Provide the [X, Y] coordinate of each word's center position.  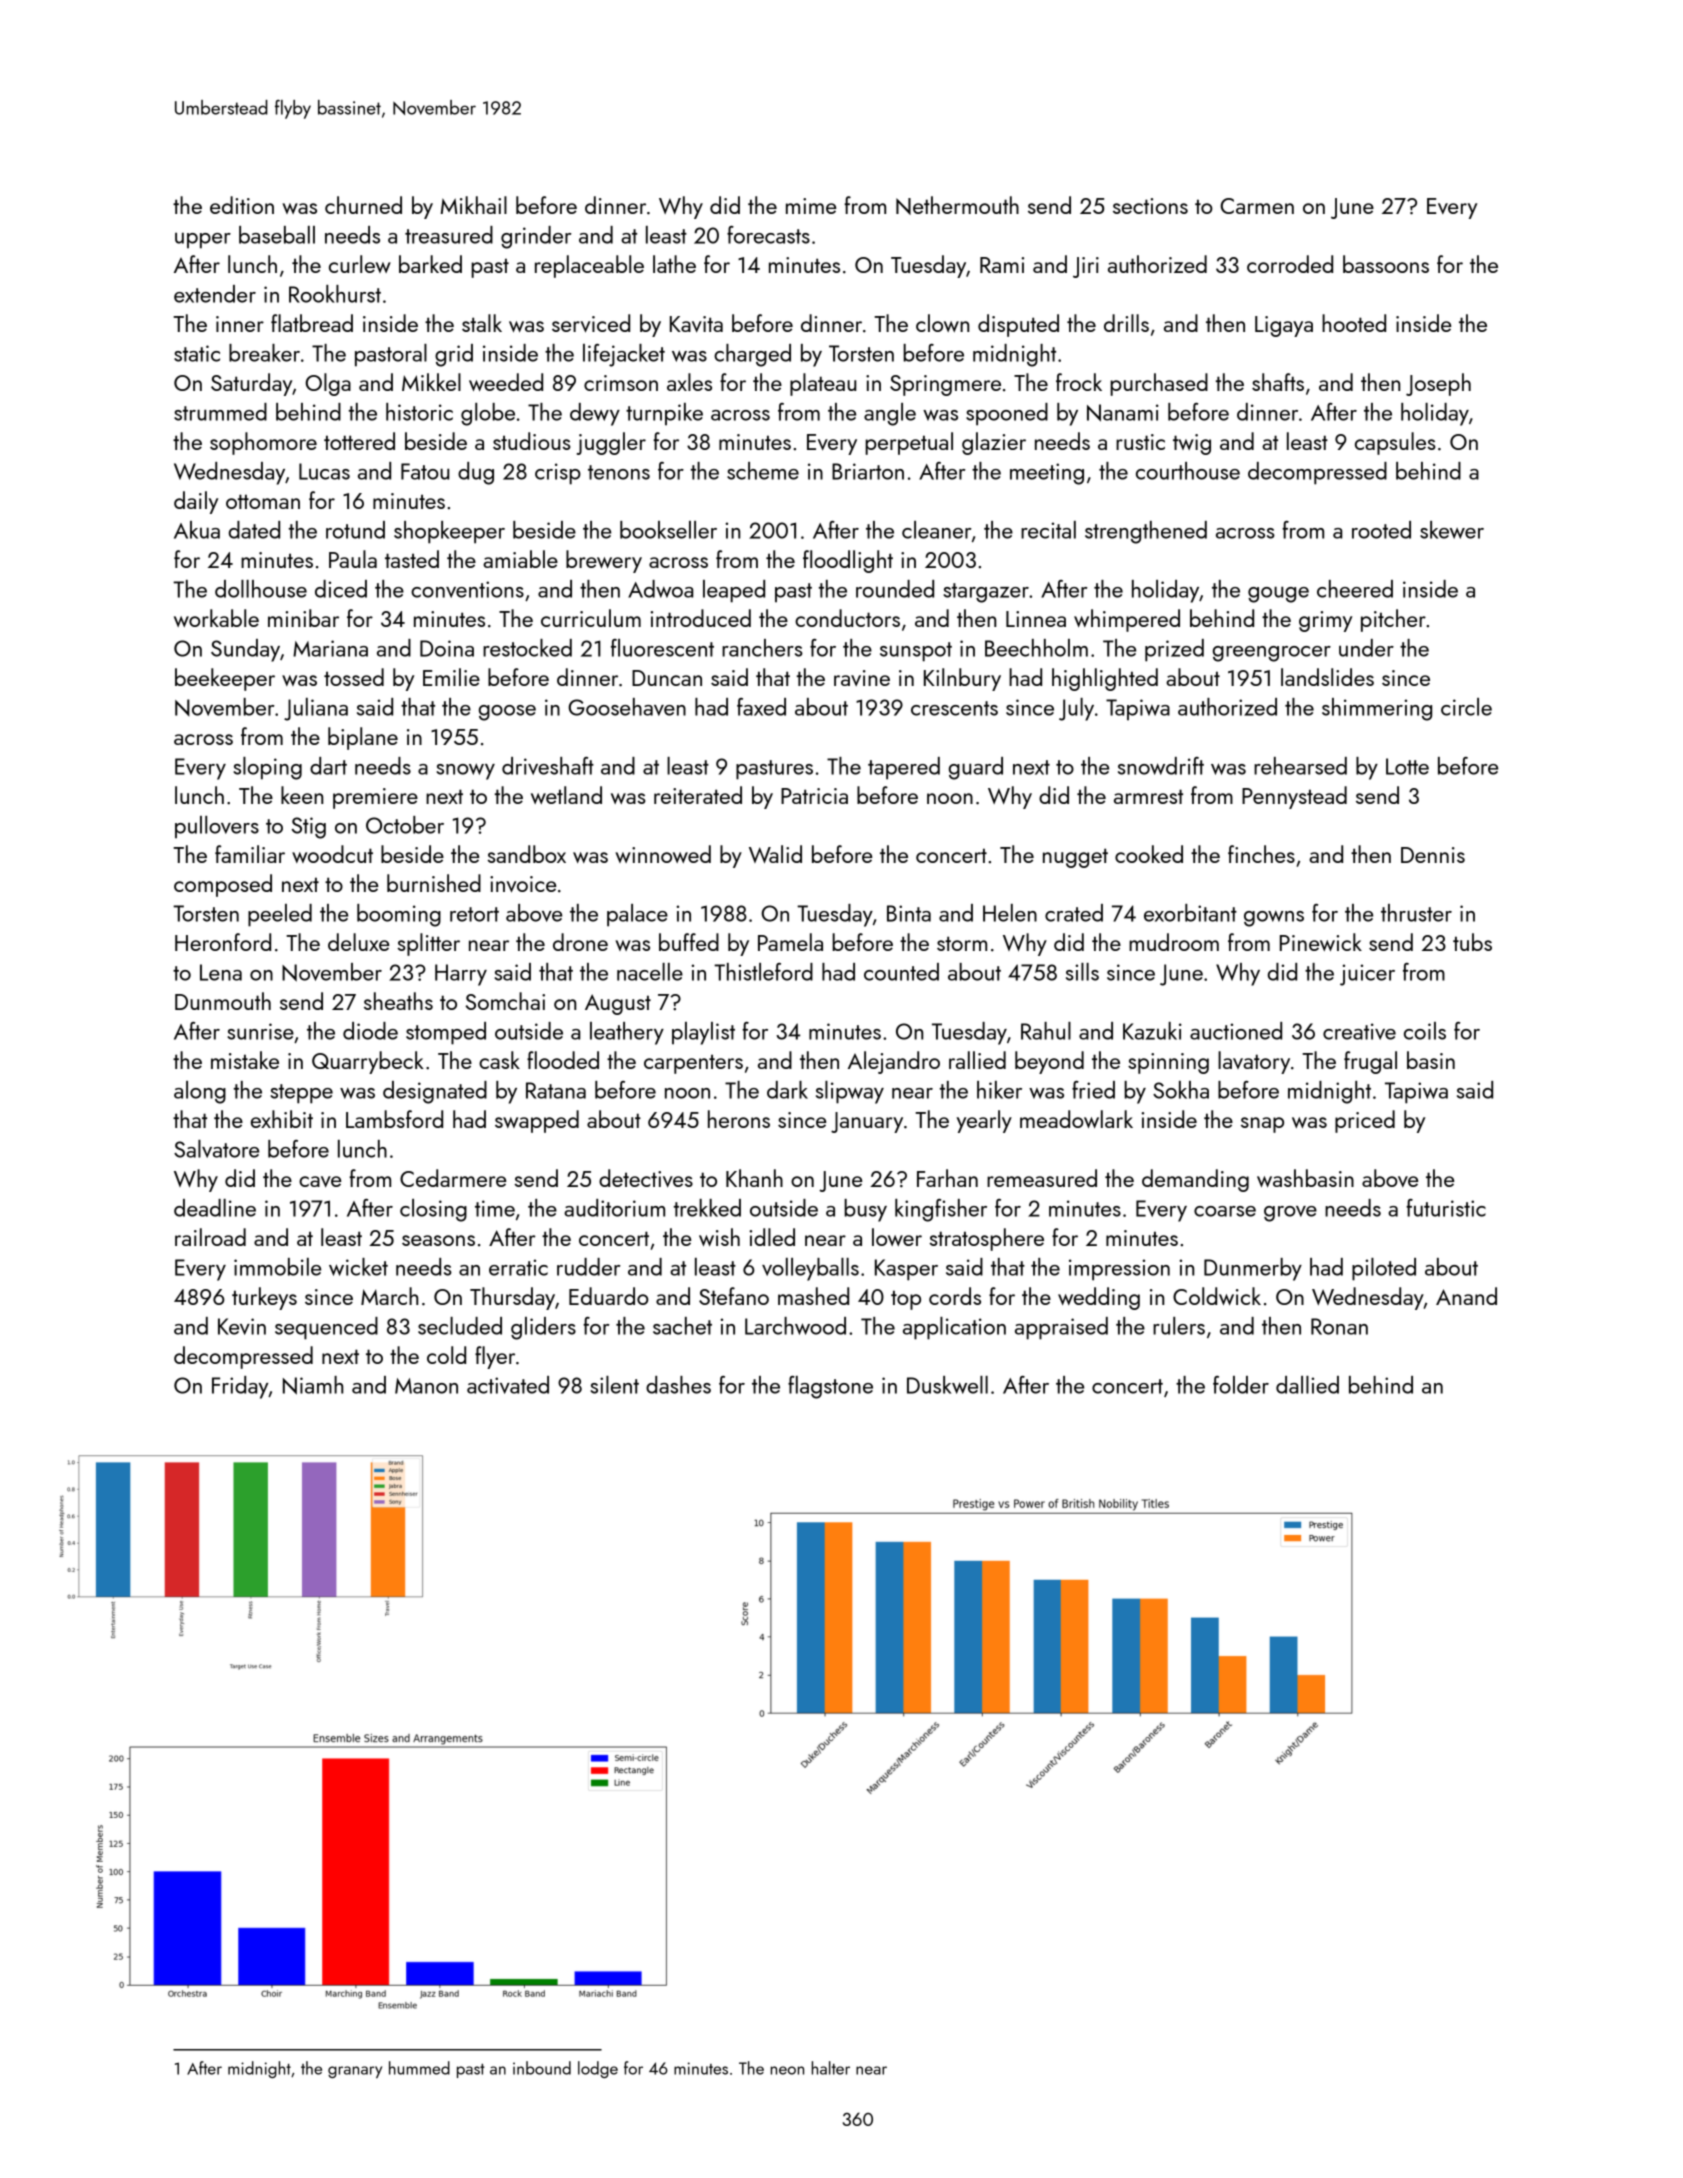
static [197, 353]
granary [355, 2072]
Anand [1466, 1296]
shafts [1278, 382]
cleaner [937, 530]
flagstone [830, 1387]
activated [508, 1385]
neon [787, 2070]
